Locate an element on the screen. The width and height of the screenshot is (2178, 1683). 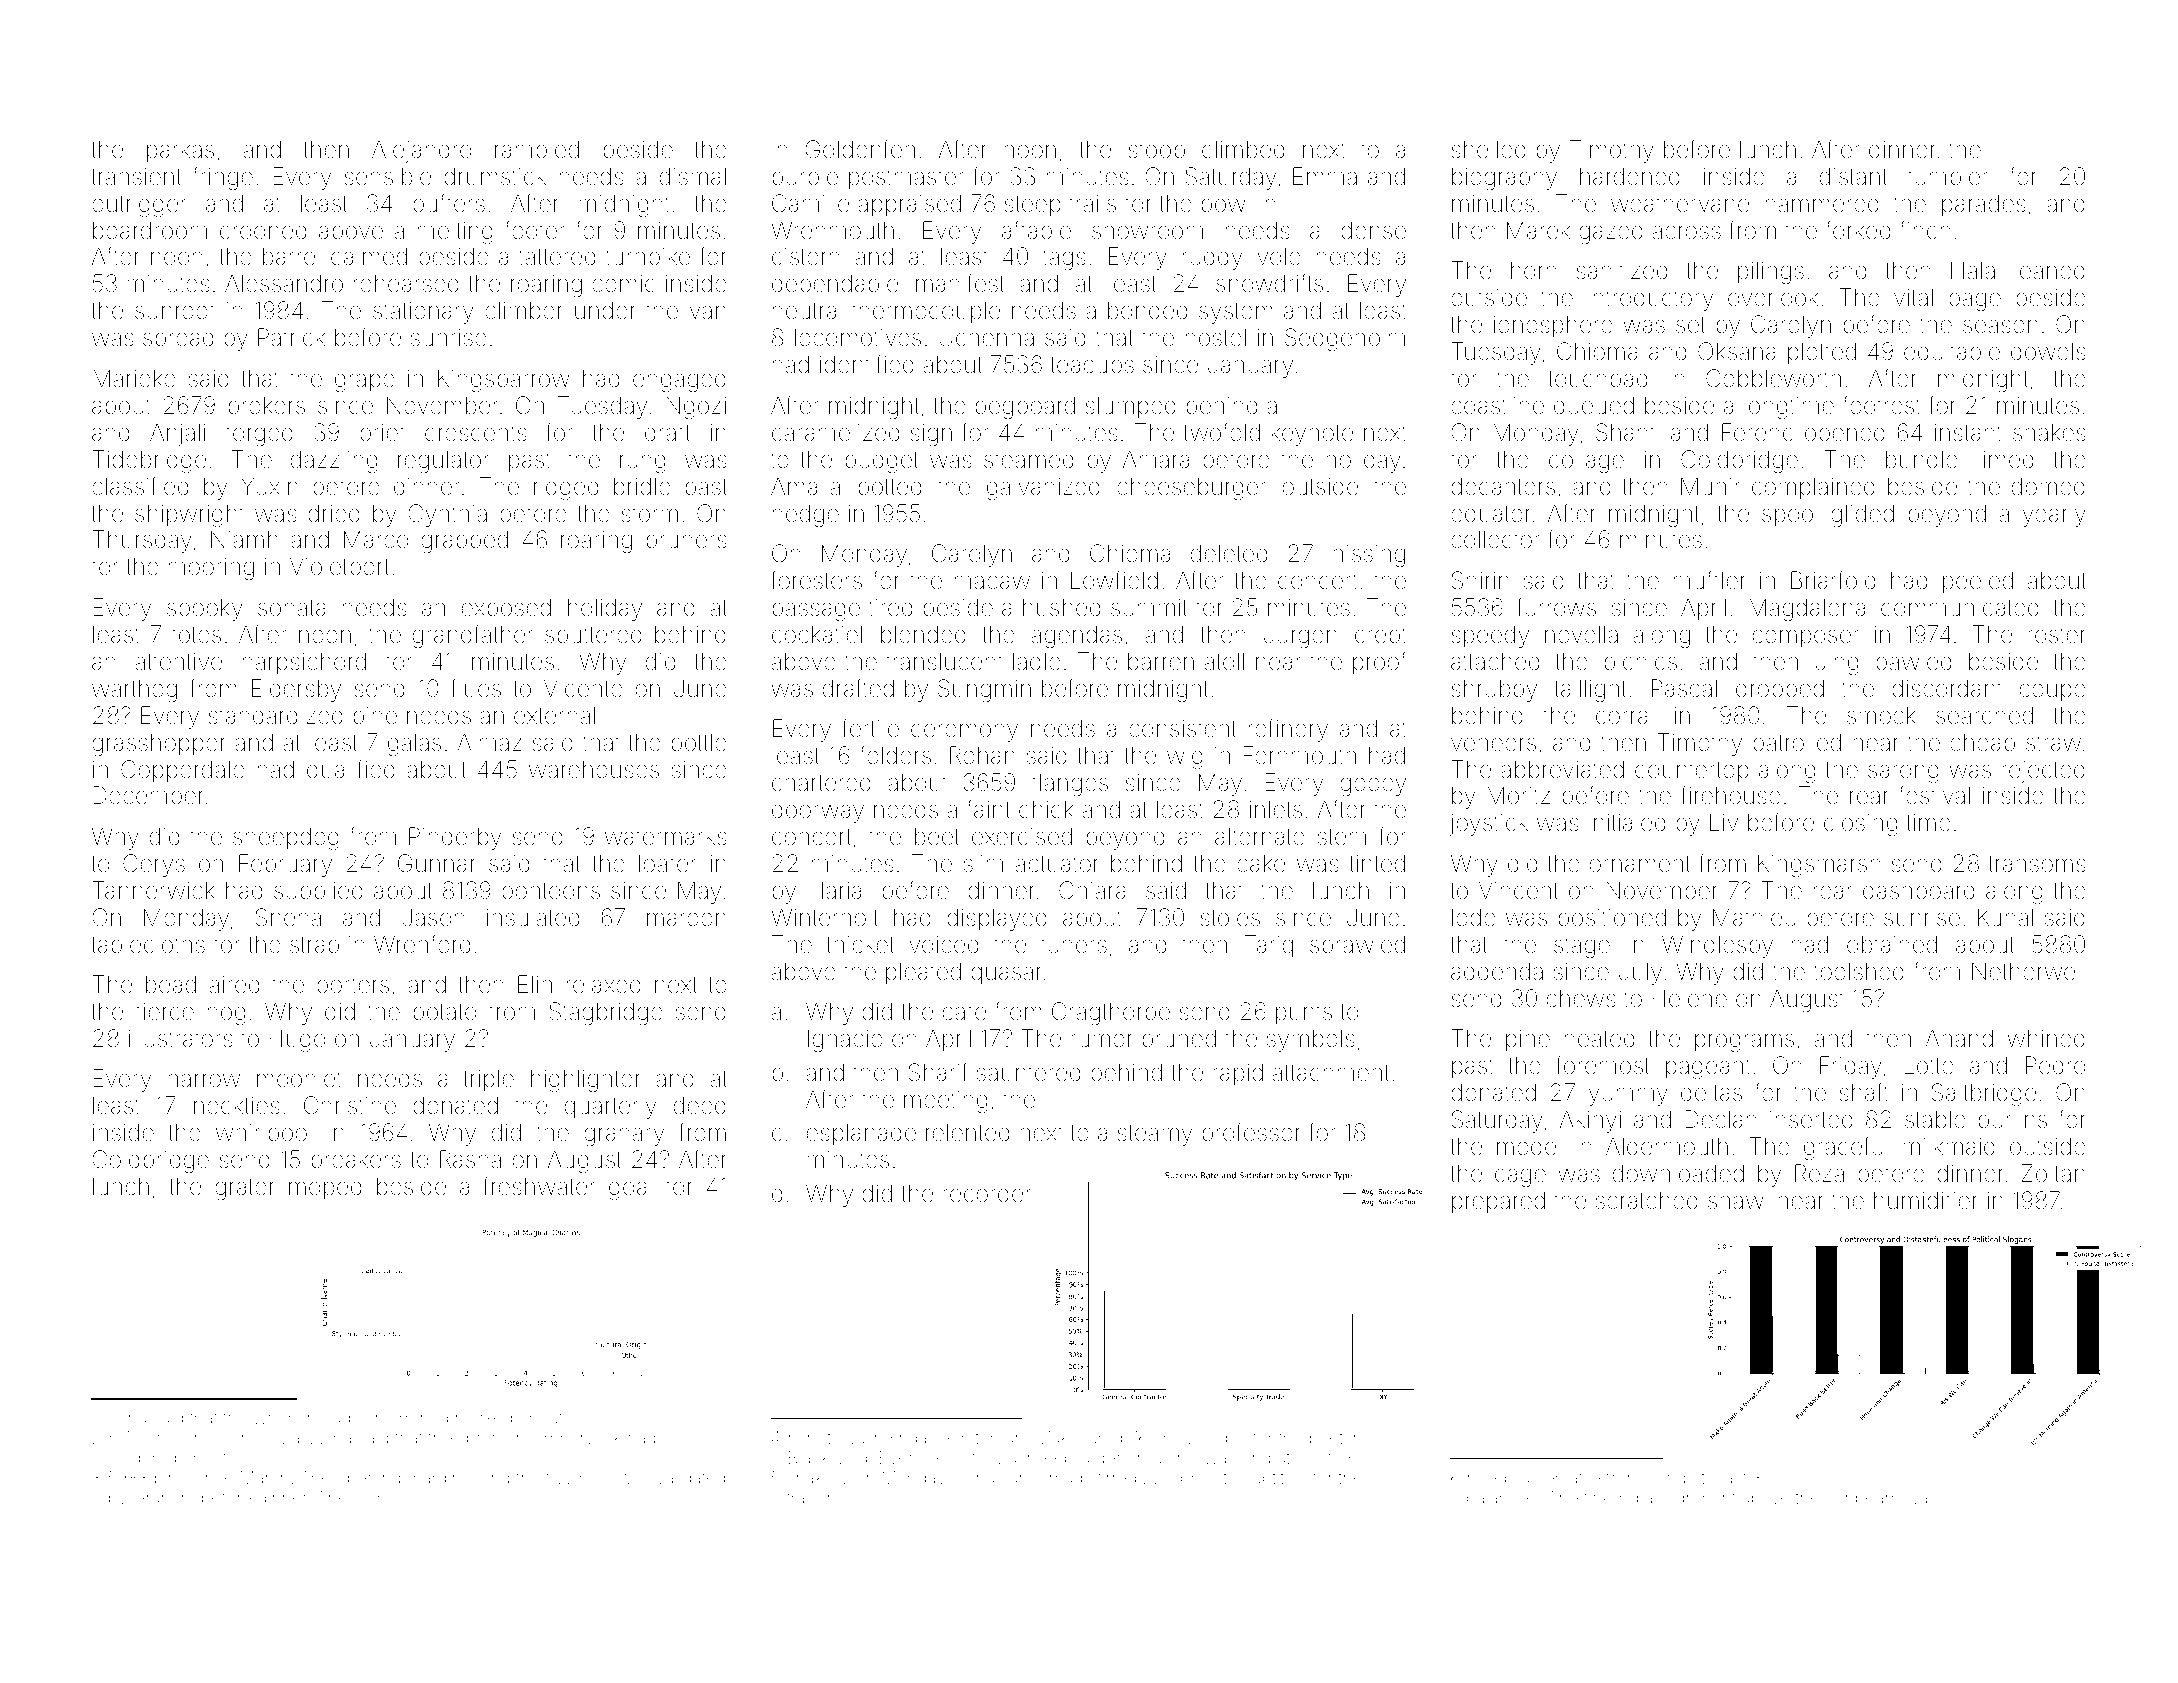
moped is located at coordinates (325, 1189).
